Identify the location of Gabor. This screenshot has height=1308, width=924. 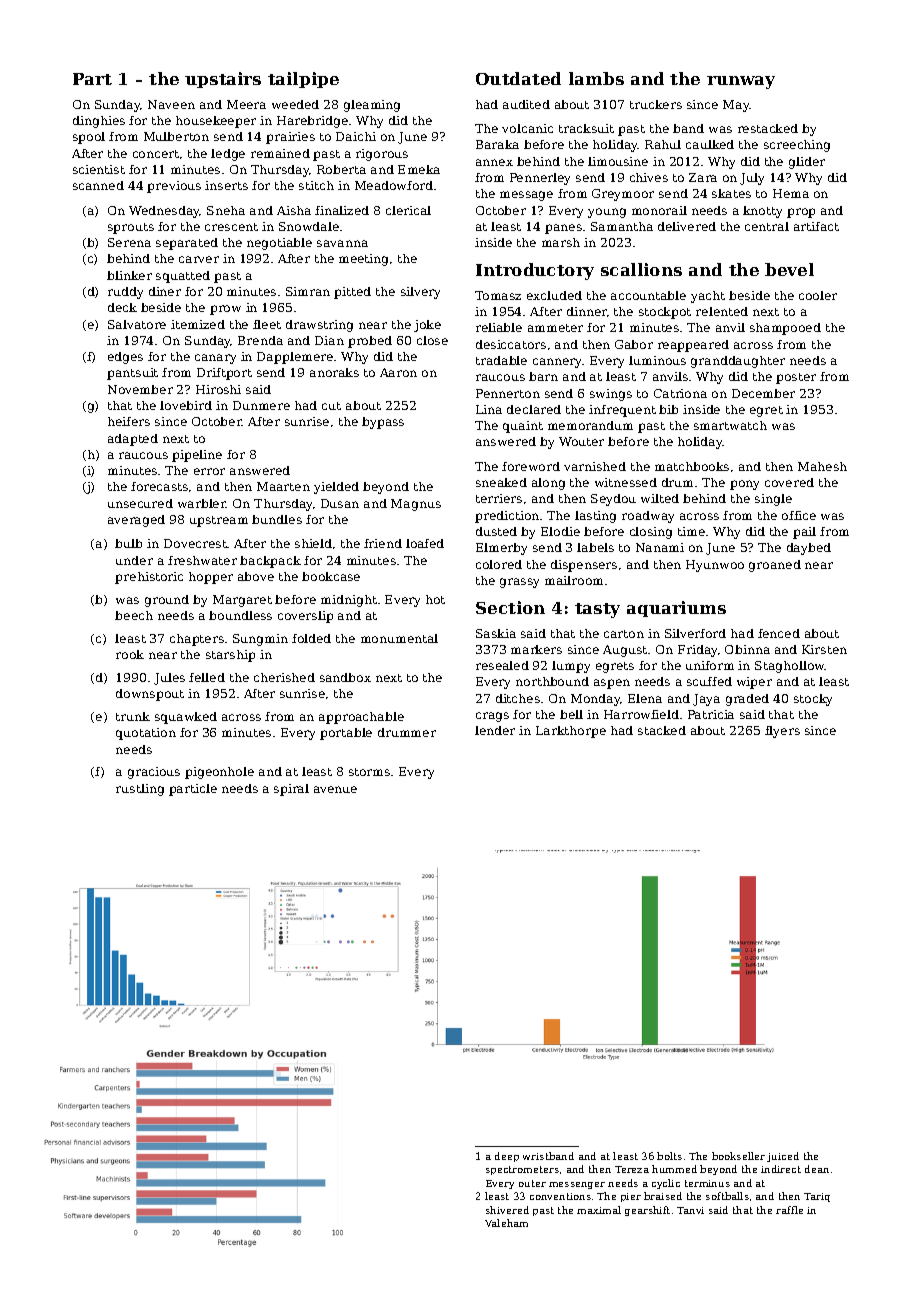
(634, 344).
